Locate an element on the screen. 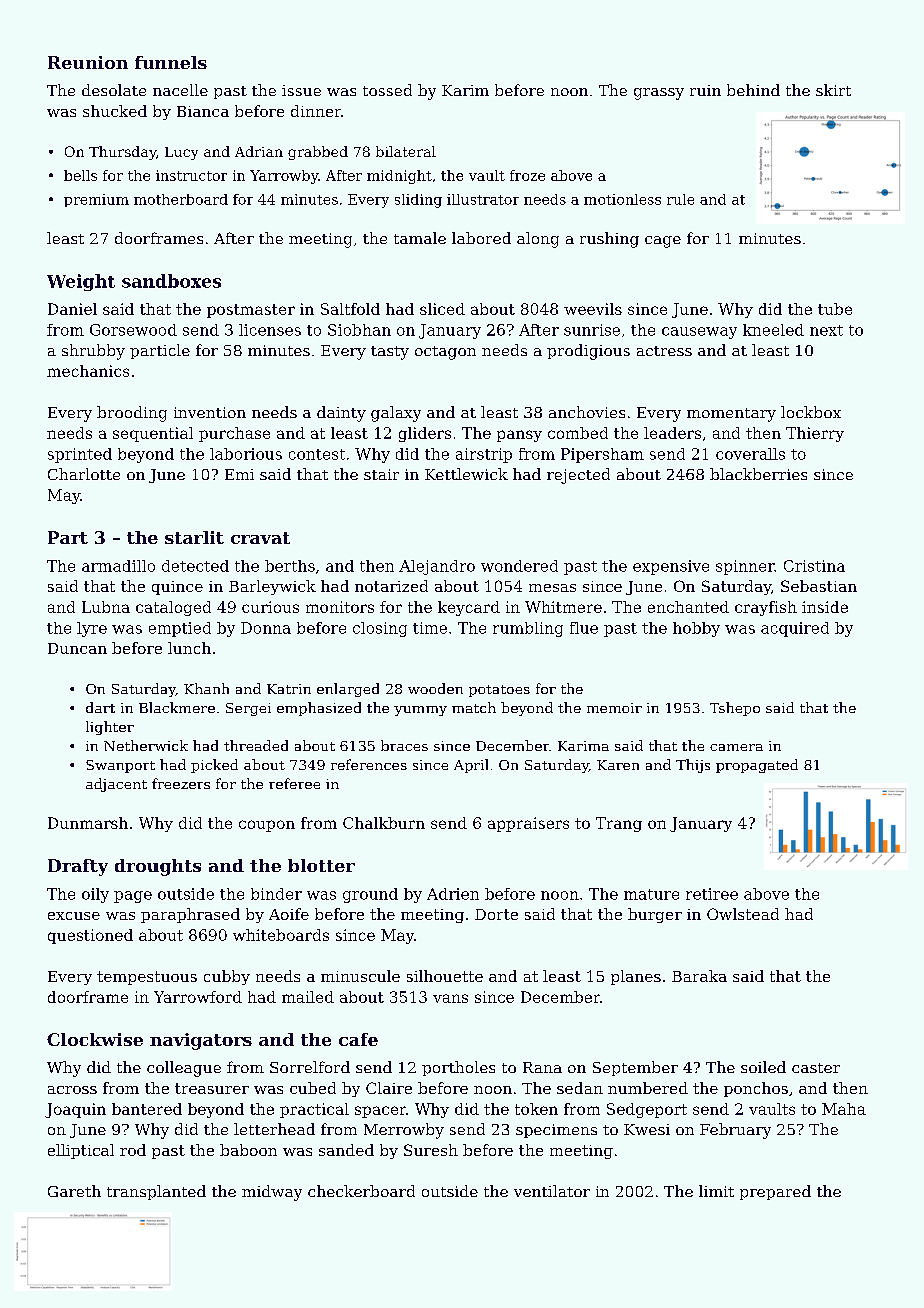 This screenshot has width=924, height=1308. momentary is located at coordinates (731, 415).
